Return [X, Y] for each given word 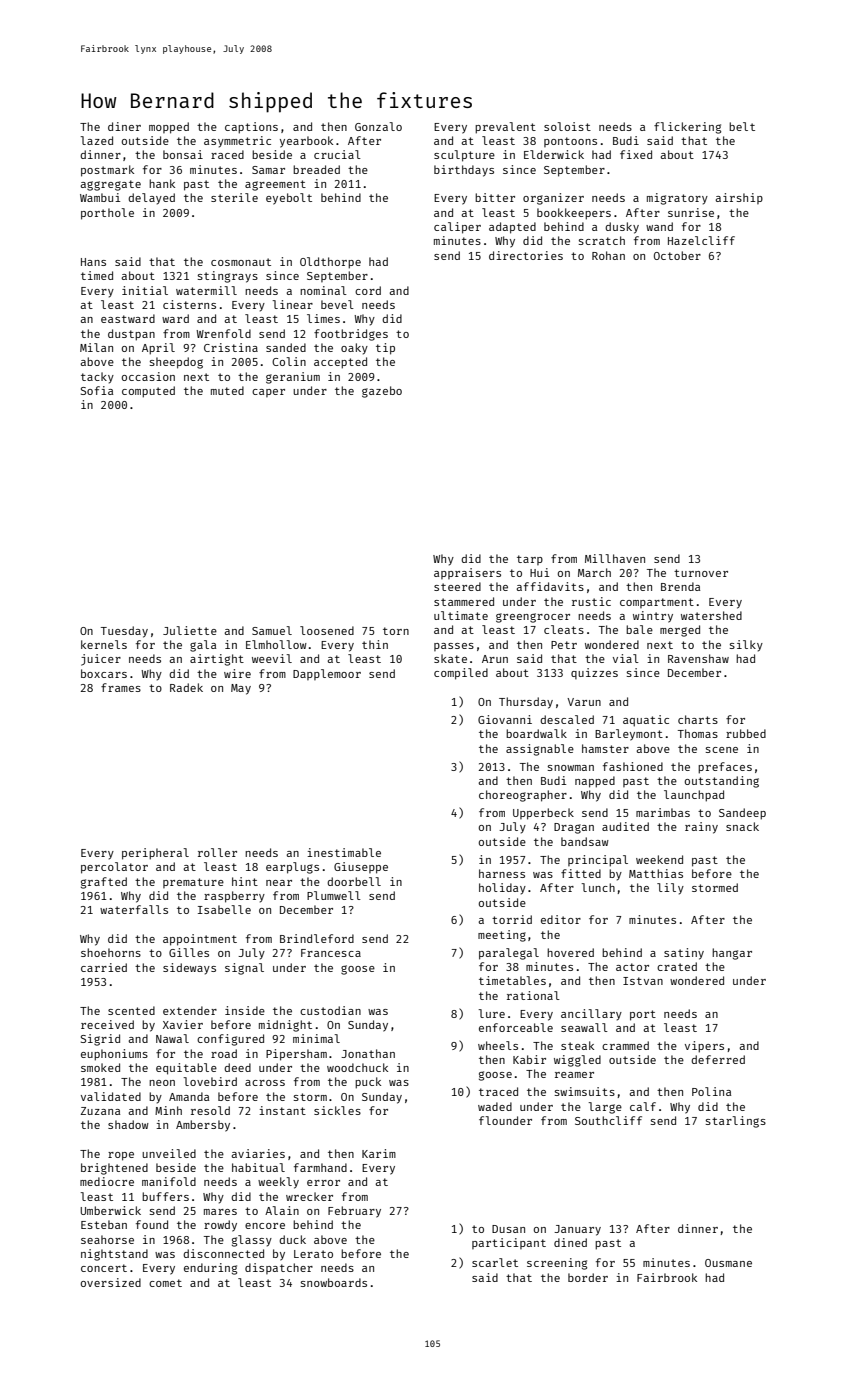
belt [742, 126]
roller [217, 852]
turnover [701, 573]
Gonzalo [378, 126]
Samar [268, 170]
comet [165, 1283]
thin [375, 644]
